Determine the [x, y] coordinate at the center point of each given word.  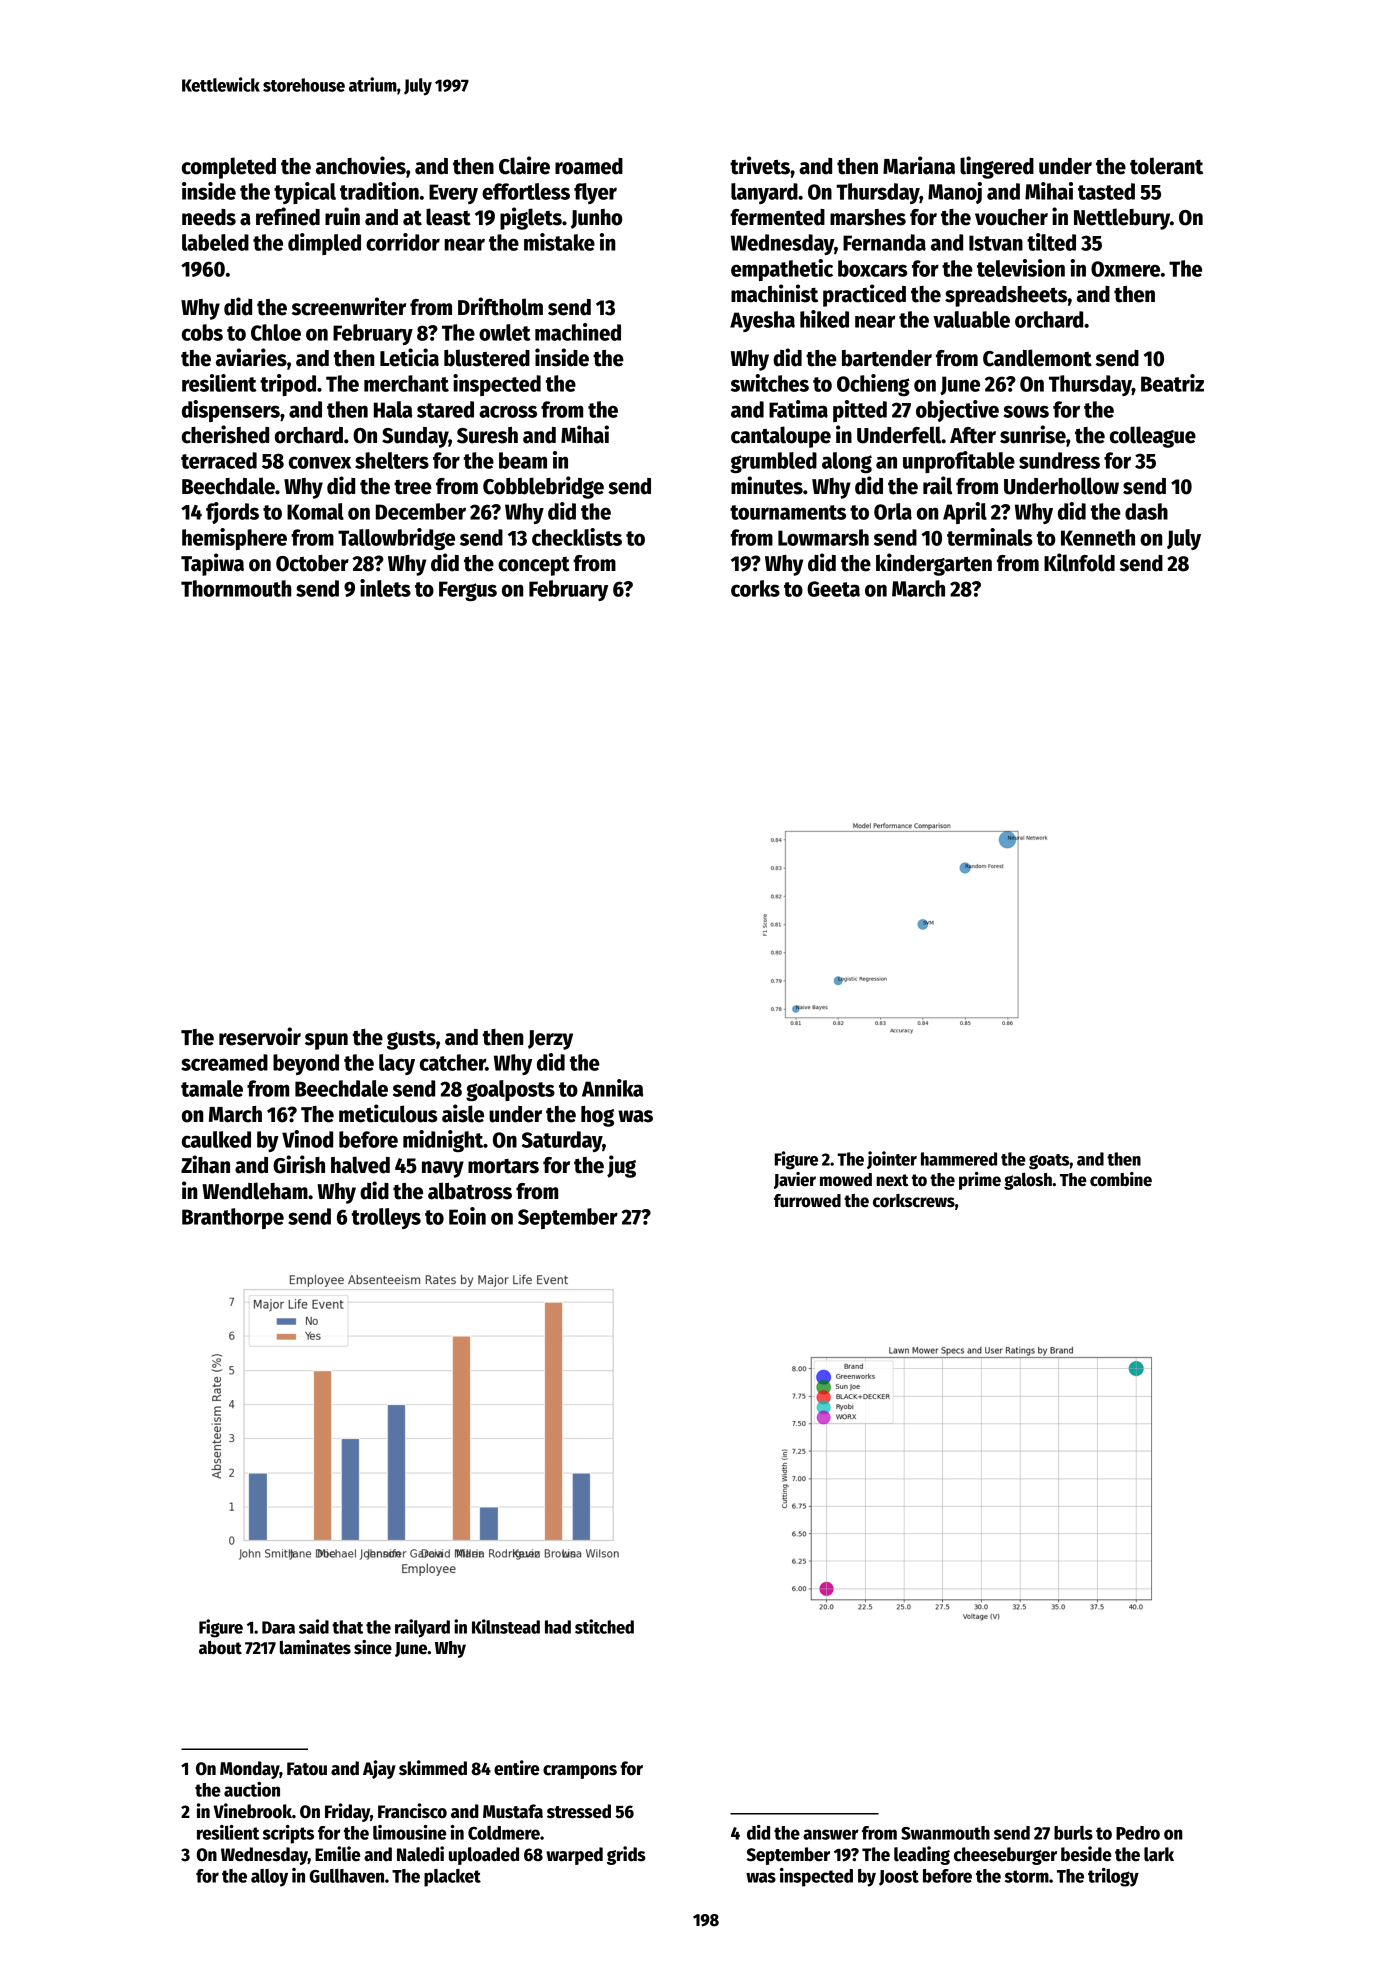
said [314, 1626]
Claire [524, 165]
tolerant [1166, 166]
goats [1049, 1162]
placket [452, 1878]
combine [1121, 1179]
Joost [899, 1878]
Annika [613, 1088]
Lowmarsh [823, 537]
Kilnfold [1079, 562]
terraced [219, 460]
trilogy [1113, 1877]
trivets [760, 165]
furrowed [807, 1201]
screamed [224, 1062]
